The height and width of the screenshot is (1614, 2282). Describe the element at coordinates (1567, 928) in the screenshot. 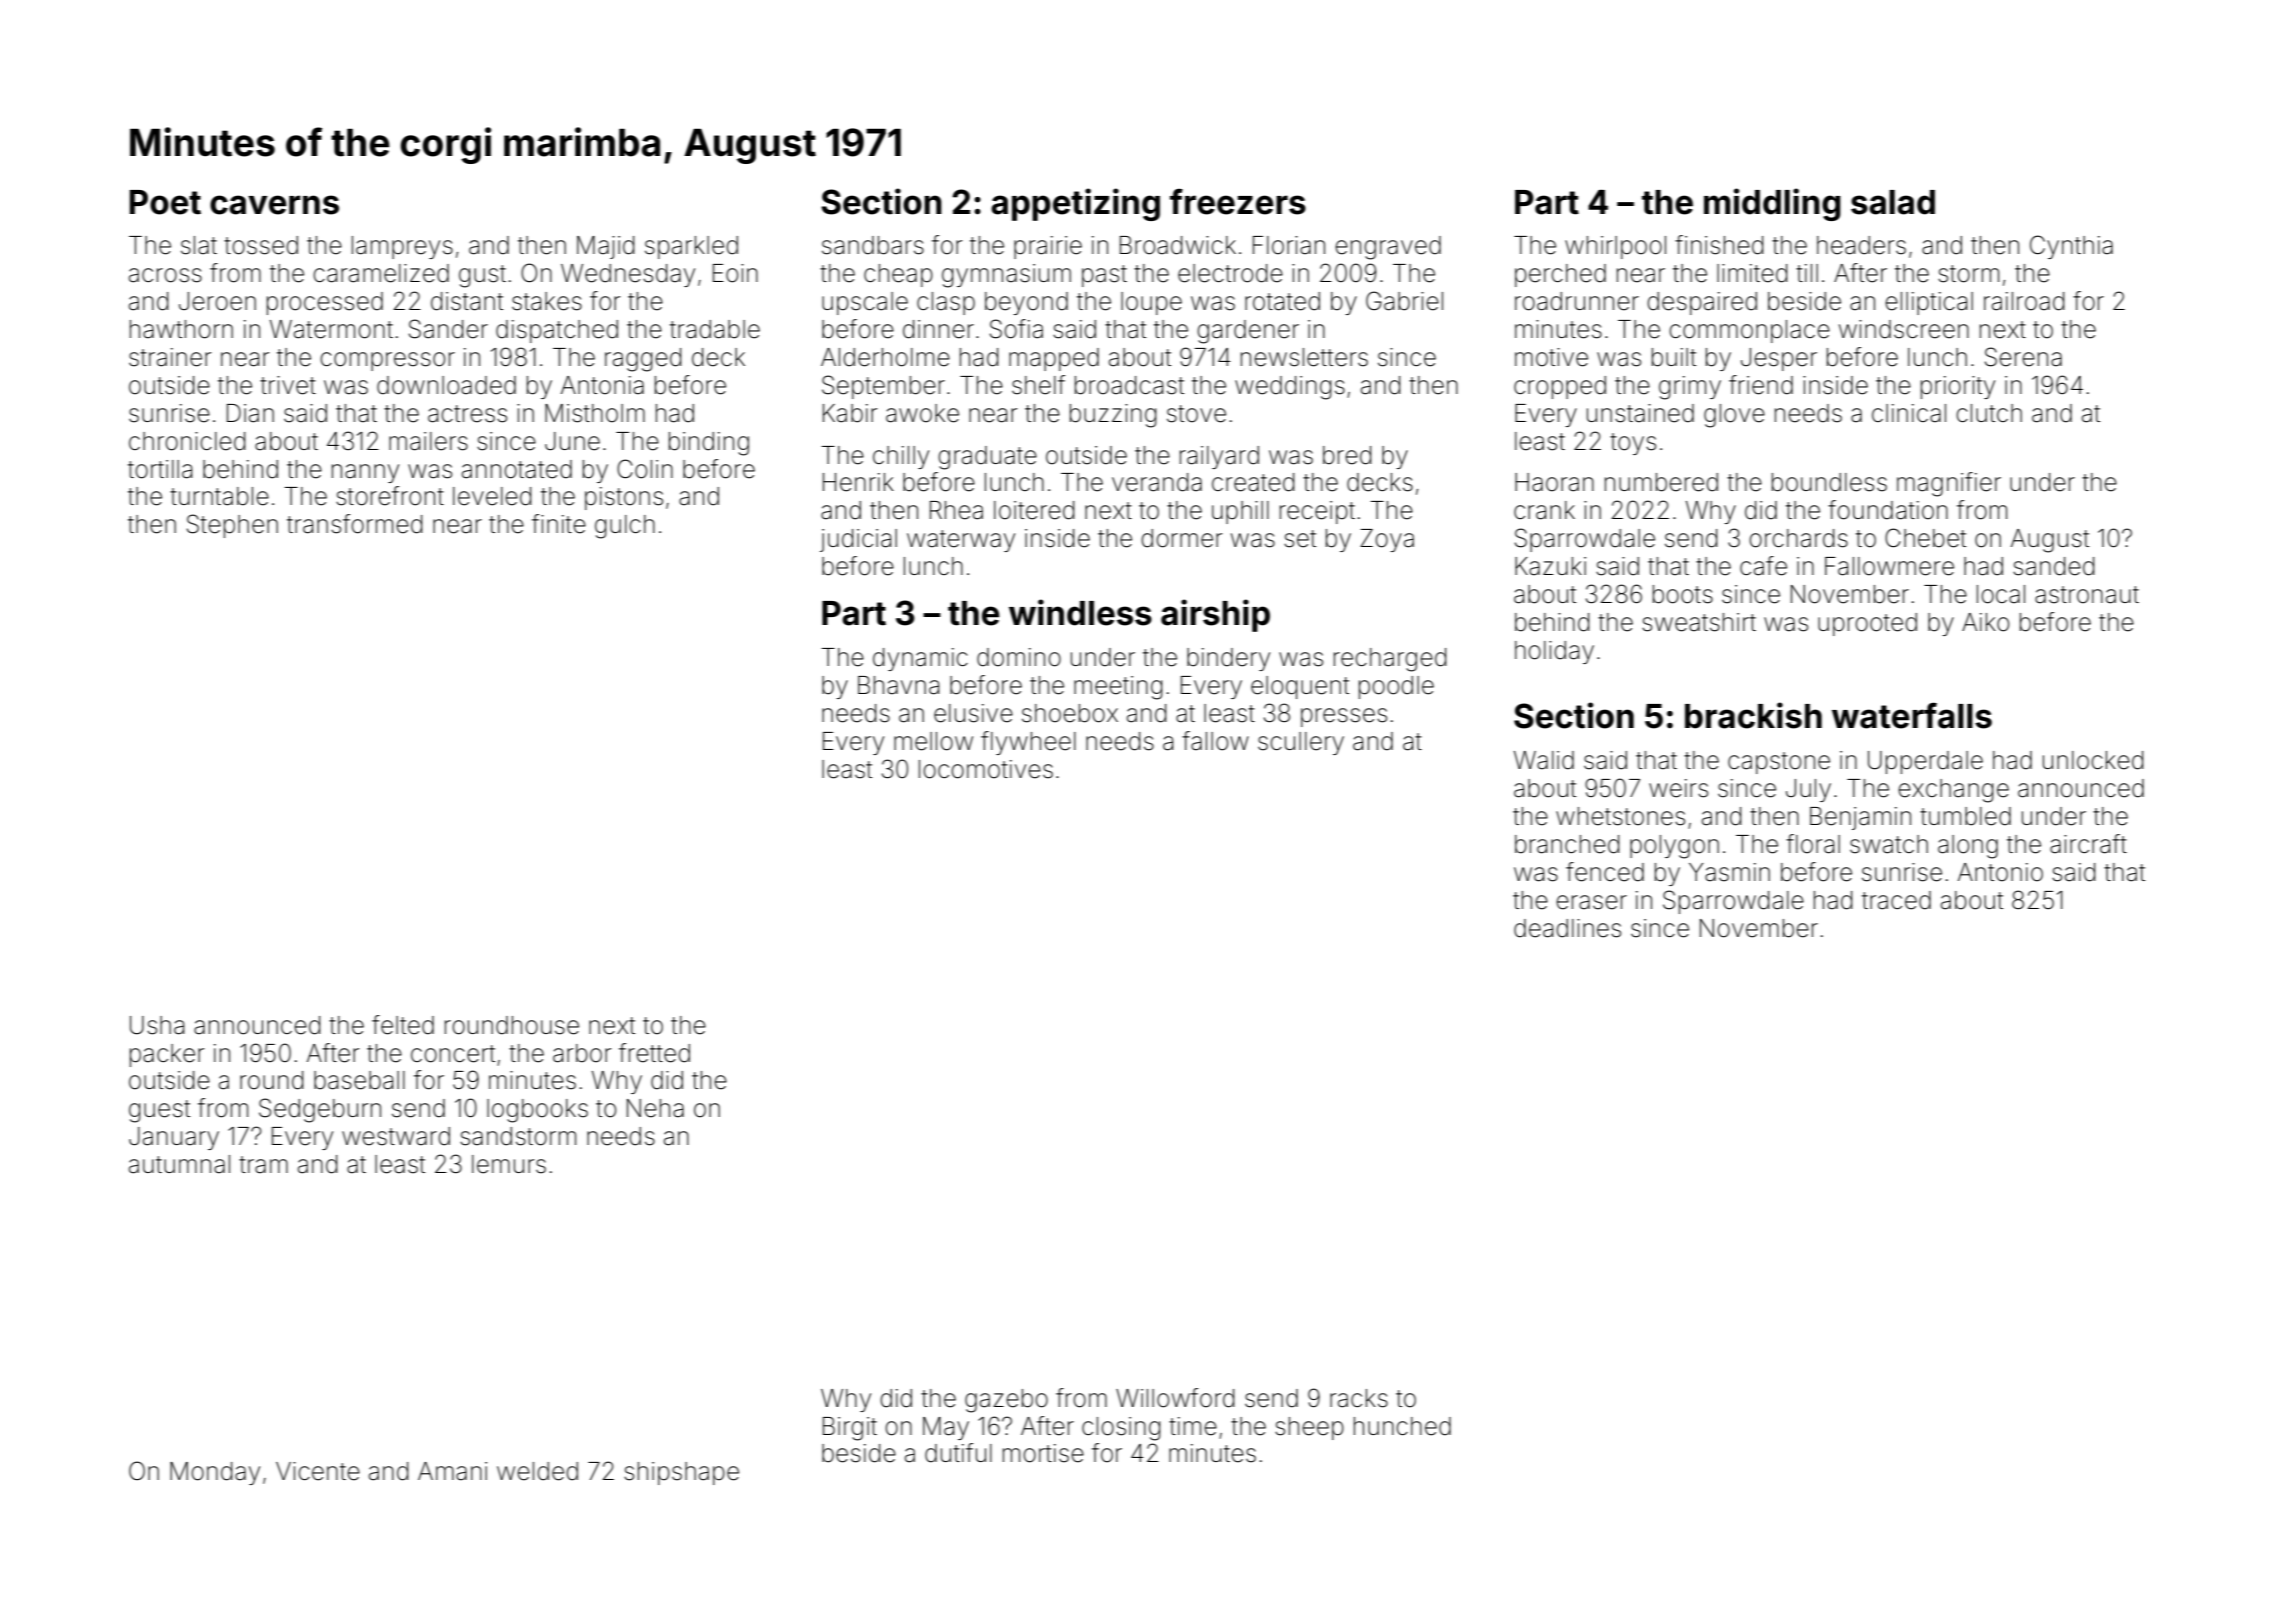

I see `deadlines` at that location.
